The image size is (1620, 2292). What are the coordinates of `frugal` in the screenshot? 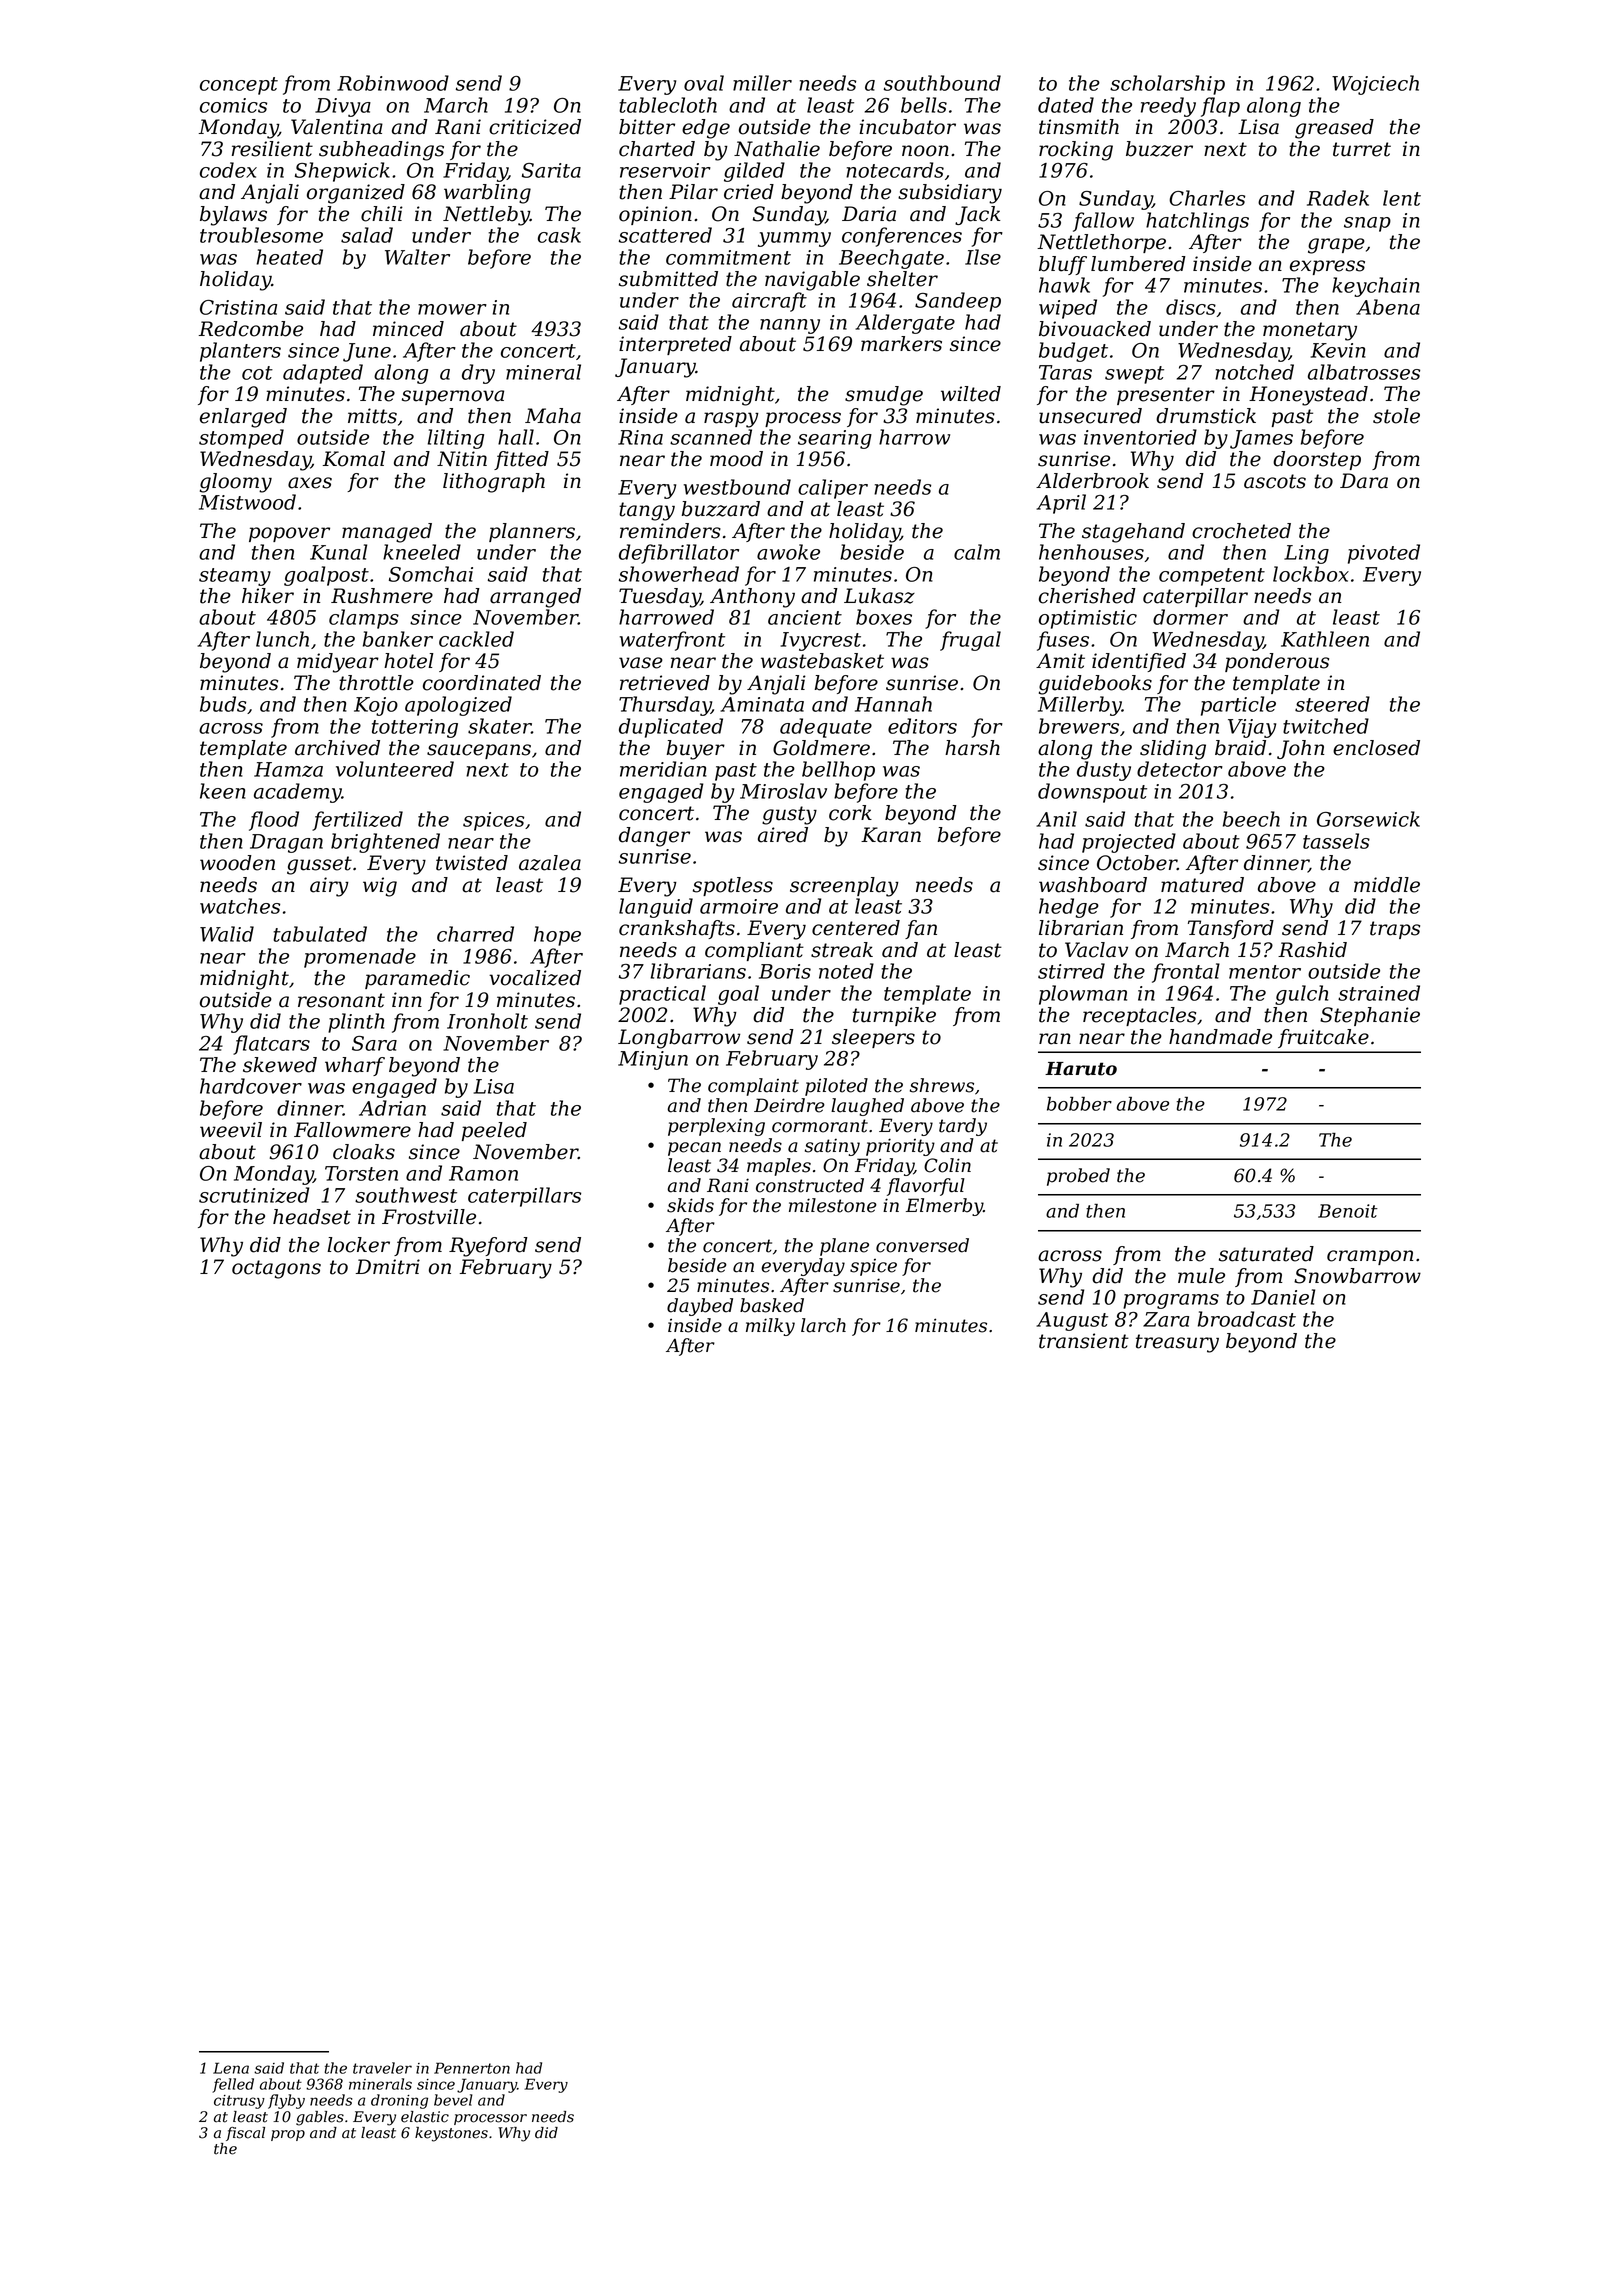 It's located at (970, 641).
